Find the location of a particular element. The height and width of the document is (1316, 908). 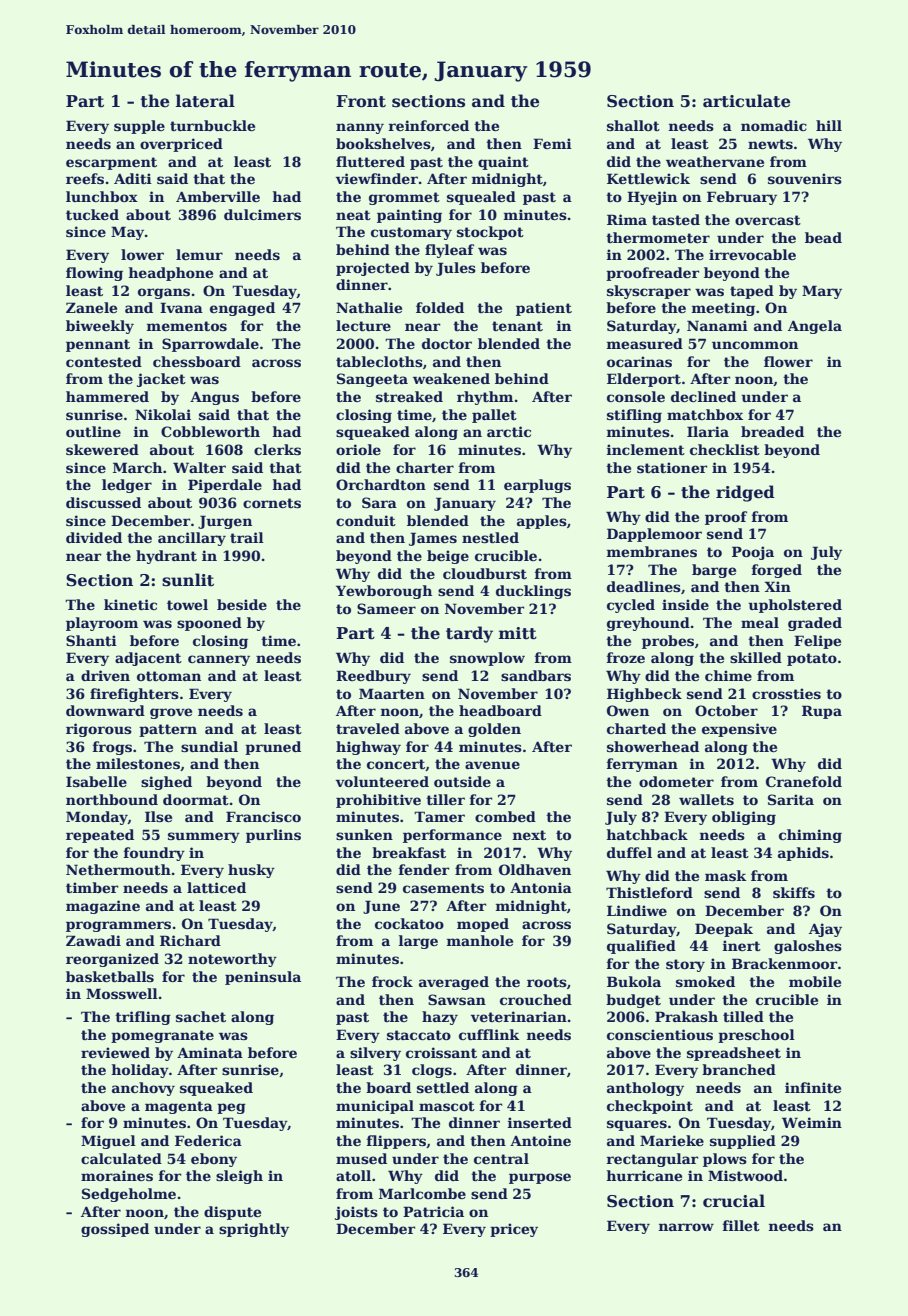

Felipe is located at coordinates (817, 642).
